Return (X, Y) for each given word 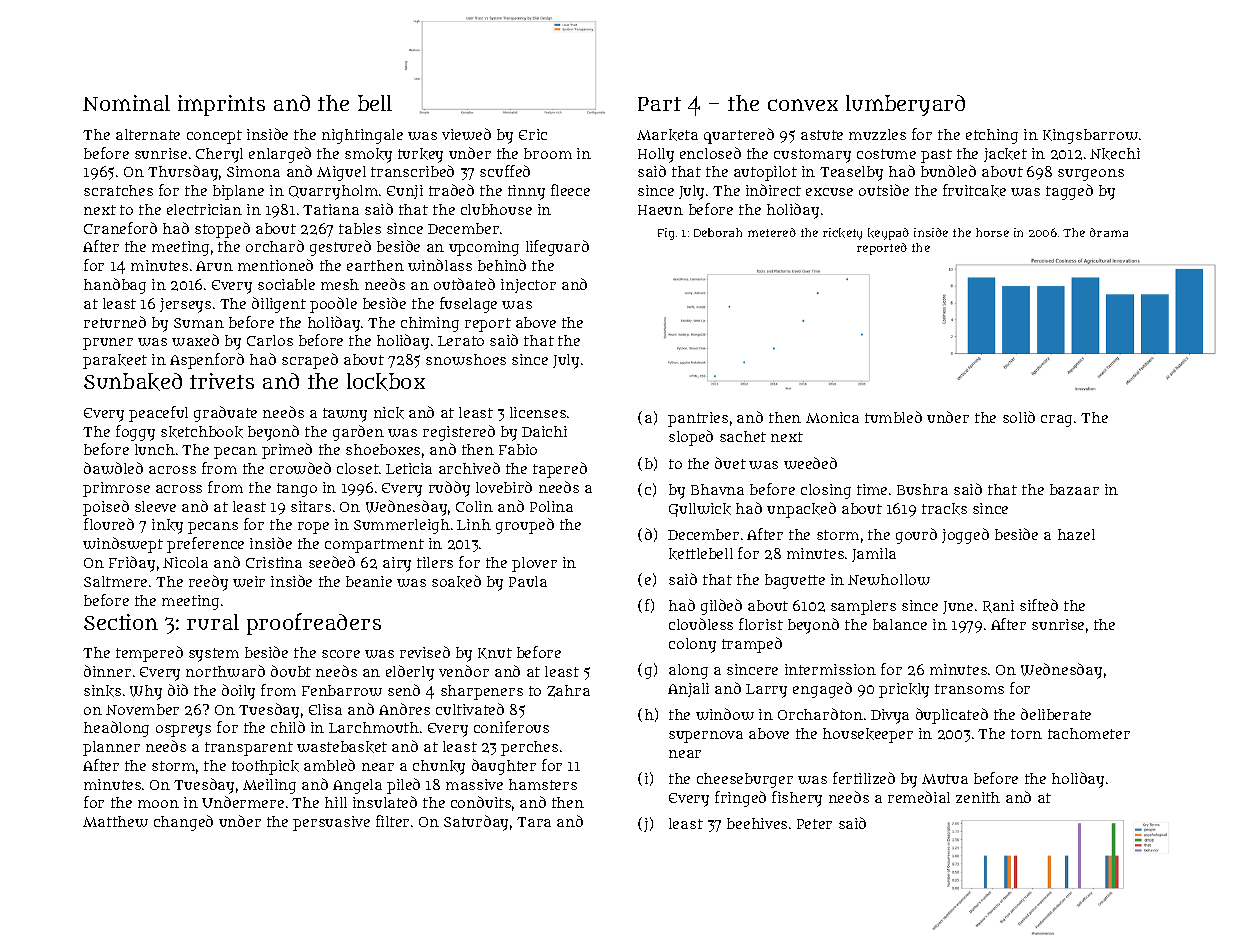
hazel (1076, 534)
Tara (534, 822)
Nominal (126, 103)
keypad (888, 234)
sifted (1039, 605)
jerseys (185, 305)
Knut (495, 653)
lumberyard (905, 105)
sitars (311, 506)
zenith (978, 797)
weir (249, 581)
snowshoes (466, 359)
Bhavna (717, 489)
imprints (221, 105)
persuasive (331, 823)
